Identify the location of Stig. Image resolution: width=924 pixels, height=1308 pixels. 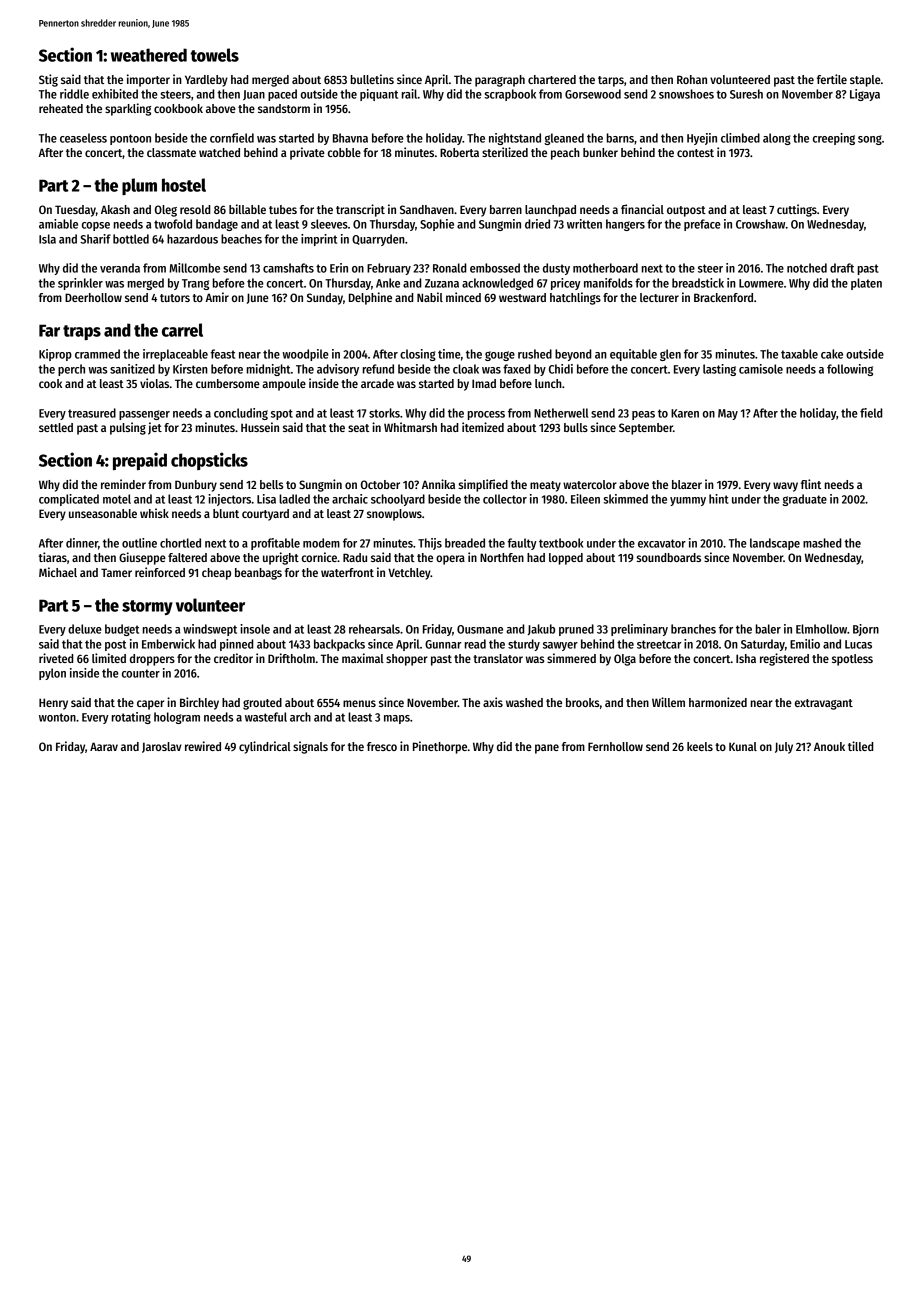
(48, 80).
